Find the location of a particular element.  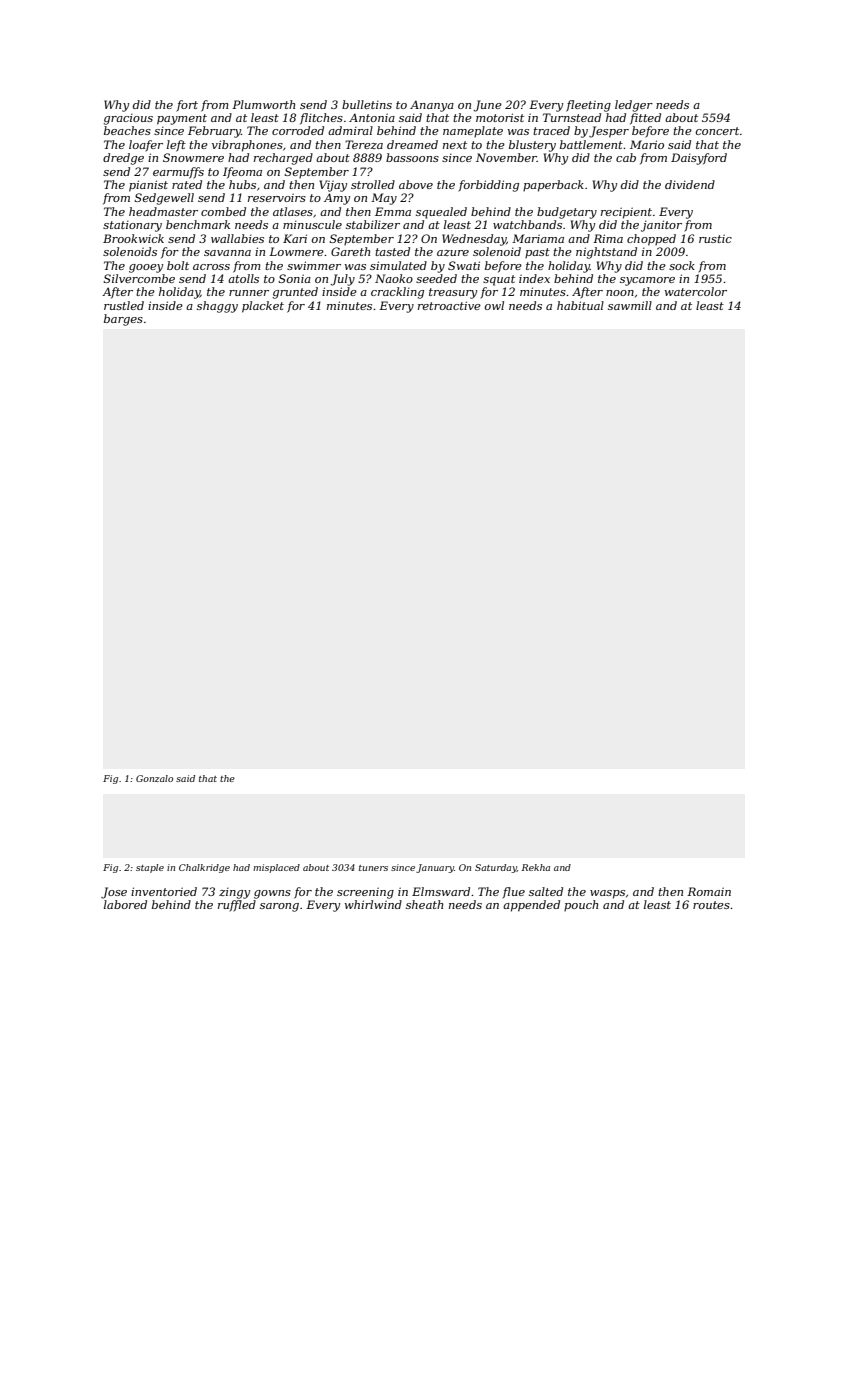

January is located at coordinates (435, 868).
